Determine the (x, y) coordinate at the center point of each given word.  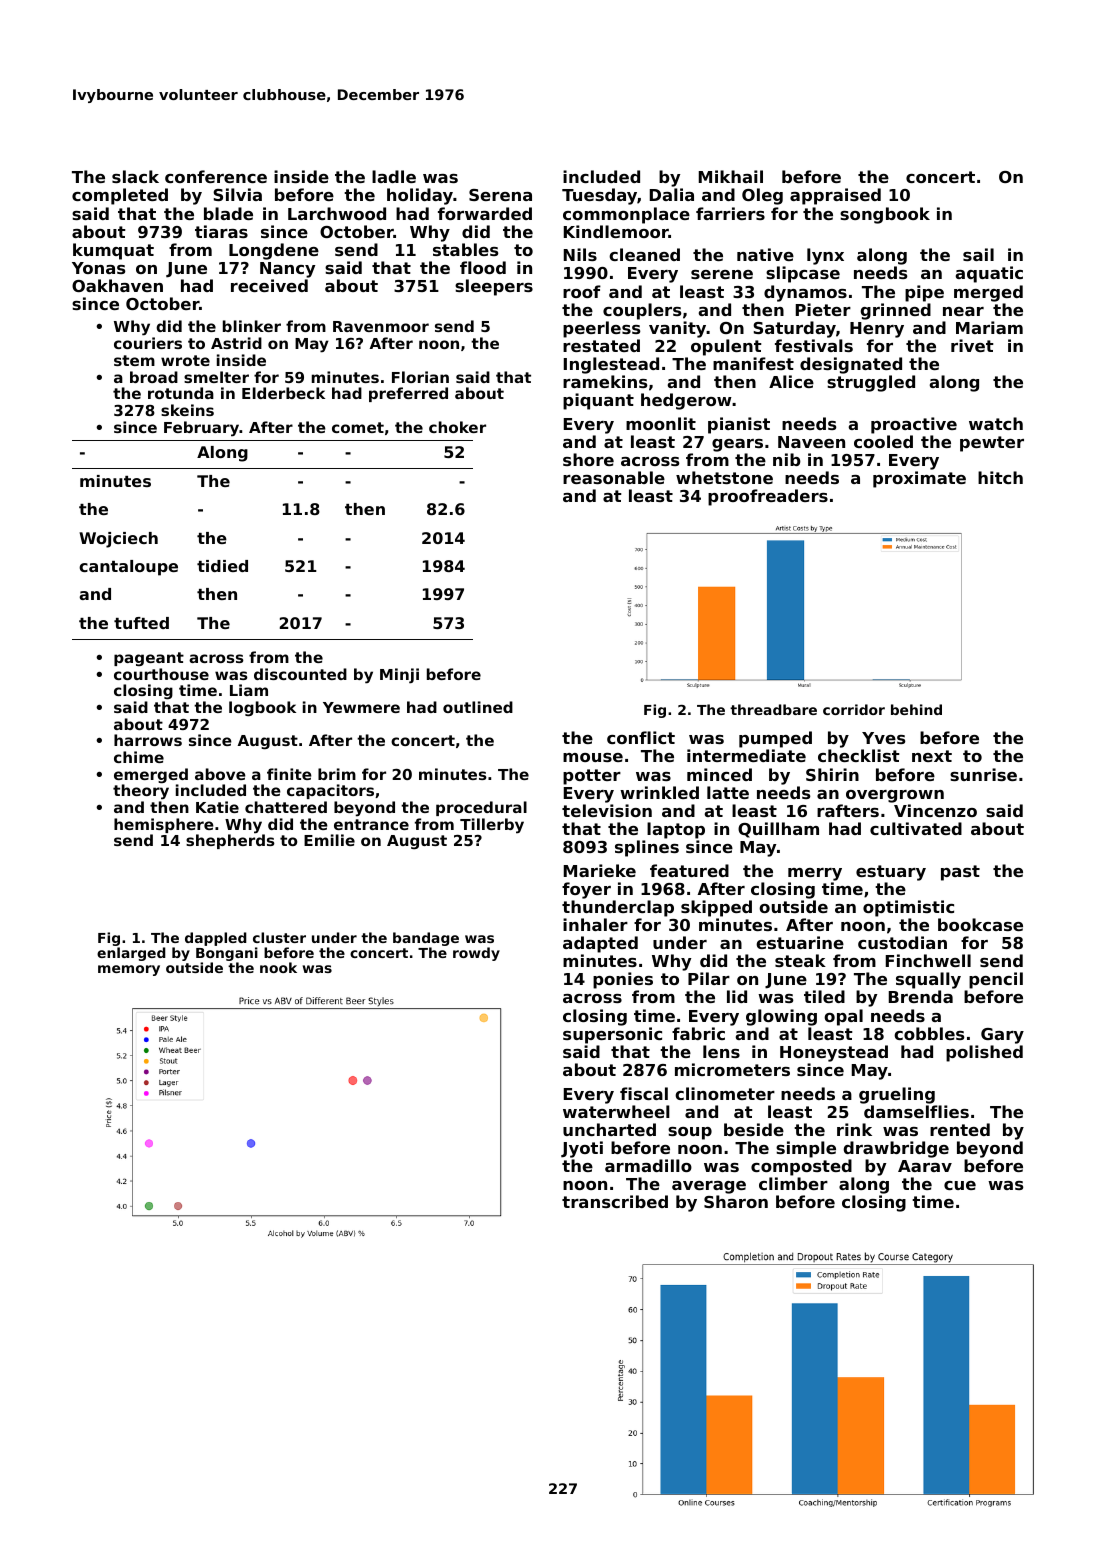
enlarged (131, 954)
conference (216, 176)
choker (457, 427)
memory (129, 970)
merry (815, 874)
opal (843, 1017)
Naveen (811, 442)
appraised (835, 196)
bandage (426, 939)
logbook (262, 709)
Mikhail (731, 176)
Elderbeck (283, 393)
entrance (371, 824)
